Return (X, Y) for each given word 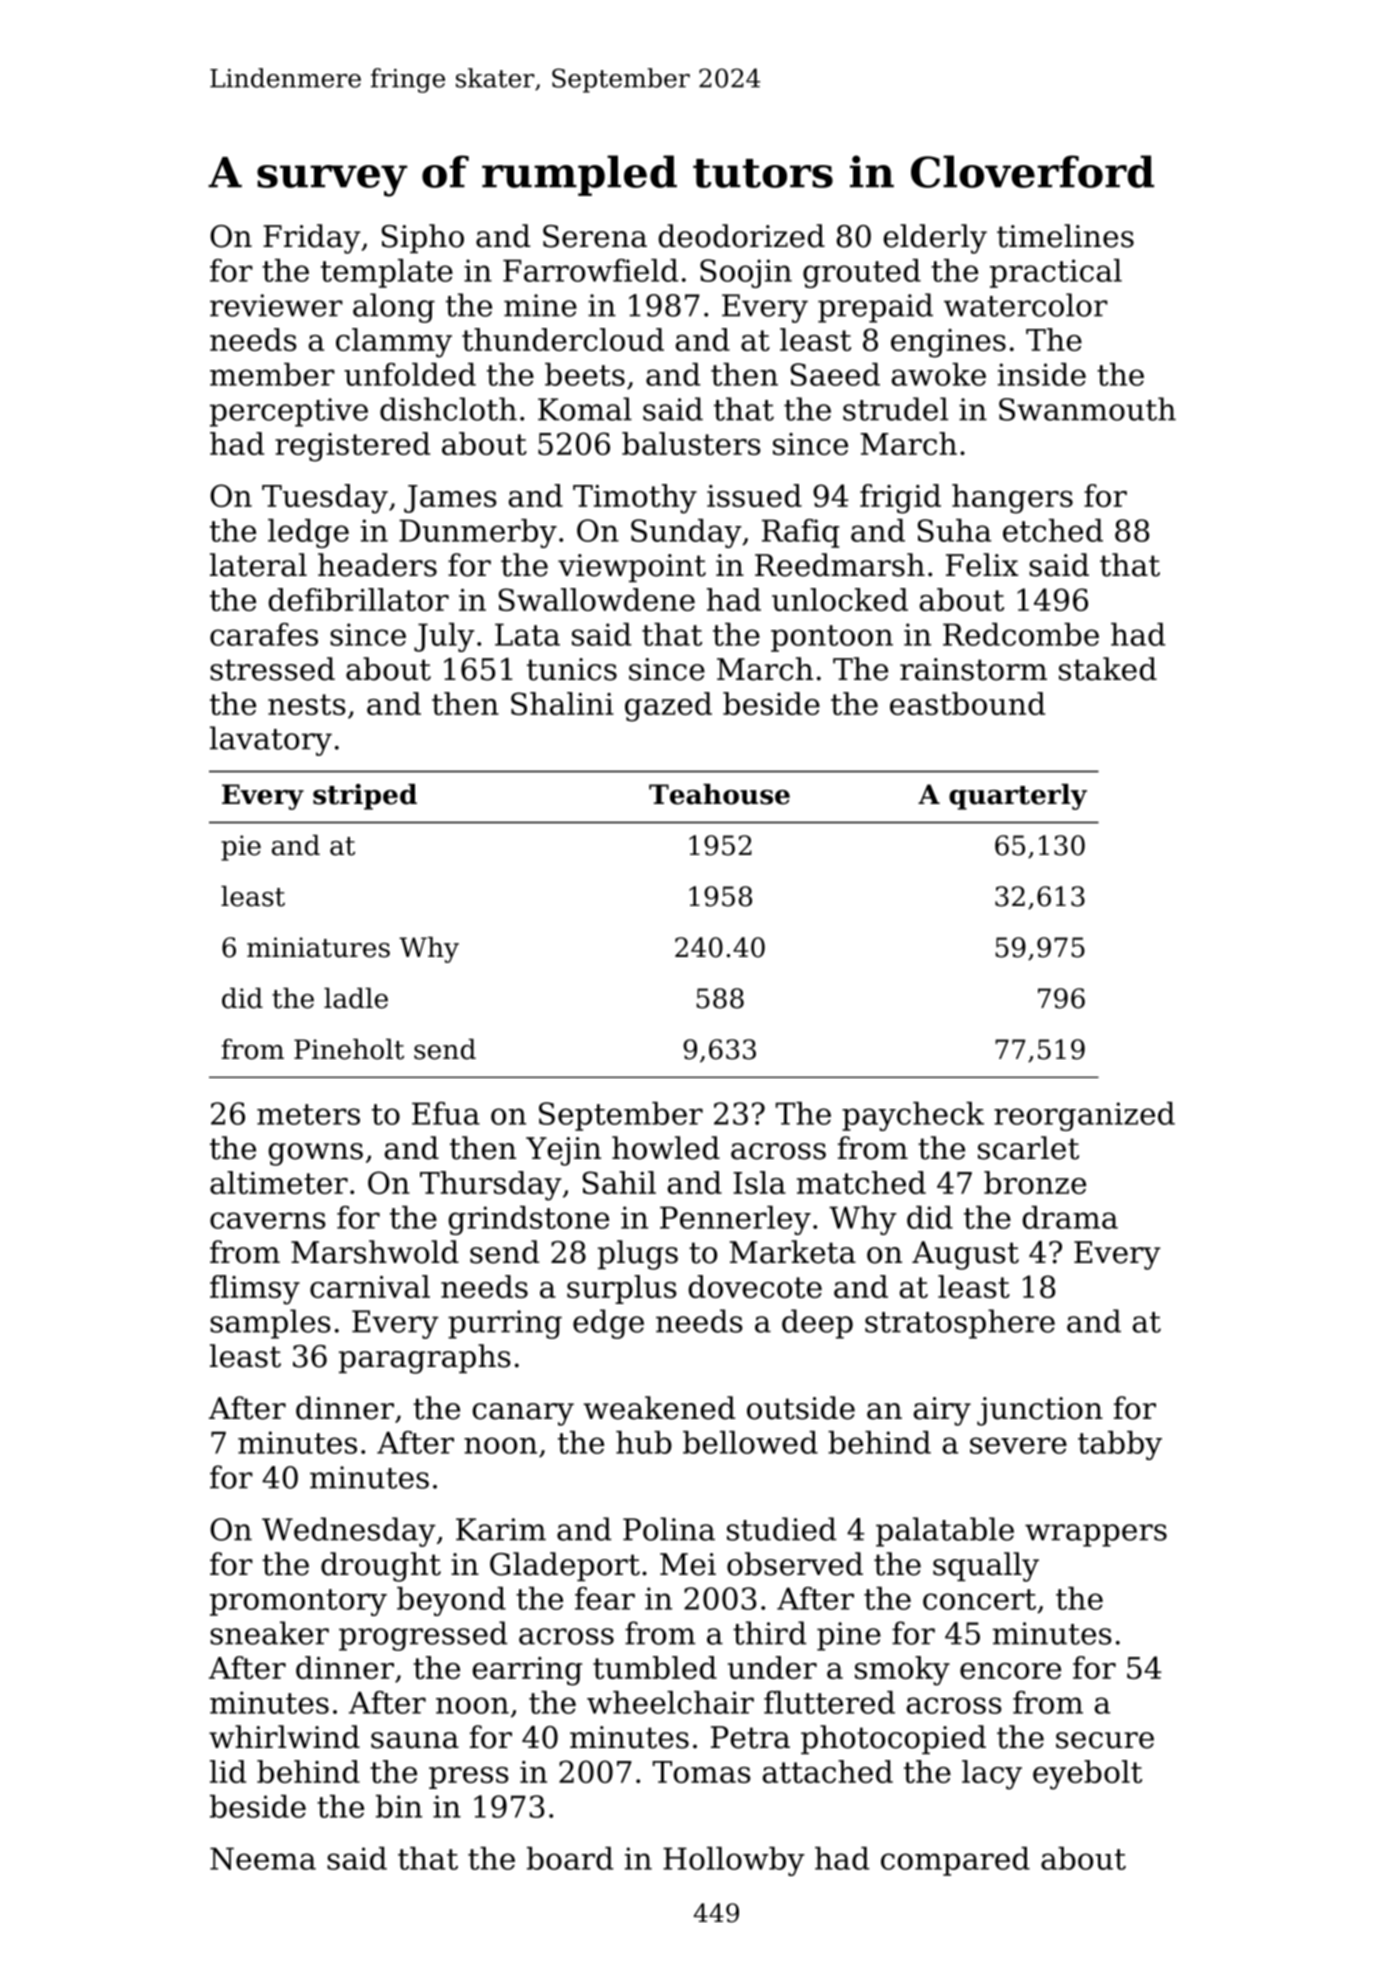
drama (1070, 1217)
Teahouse (719, 794)
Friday (312, 239)
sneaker (269, 1633)
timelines (1065, 236)
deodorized (741, 236)
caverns (268, 1220)
